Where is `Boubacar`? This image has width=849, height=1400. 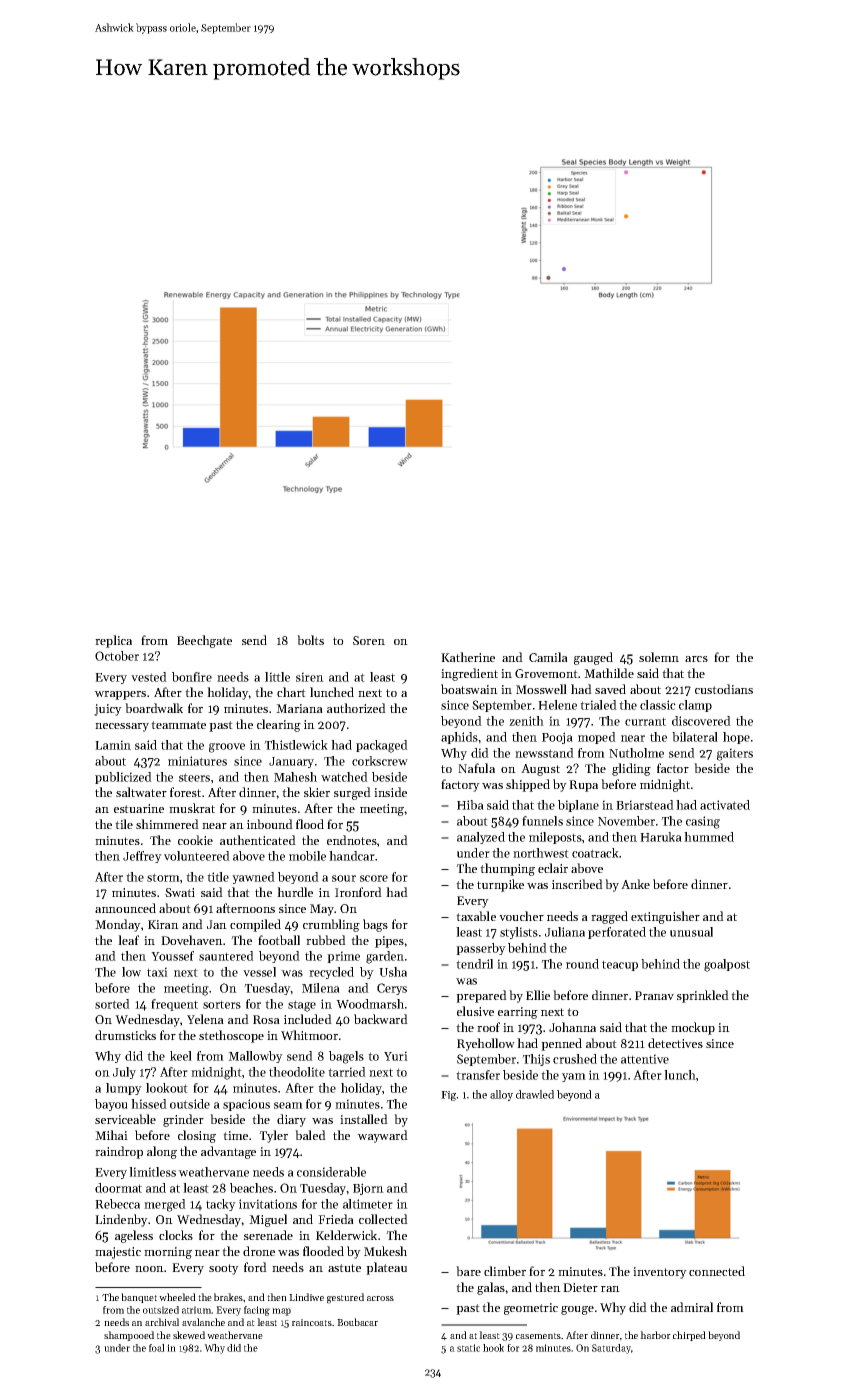 Boubacar is located at coordinates (357, 1322).
